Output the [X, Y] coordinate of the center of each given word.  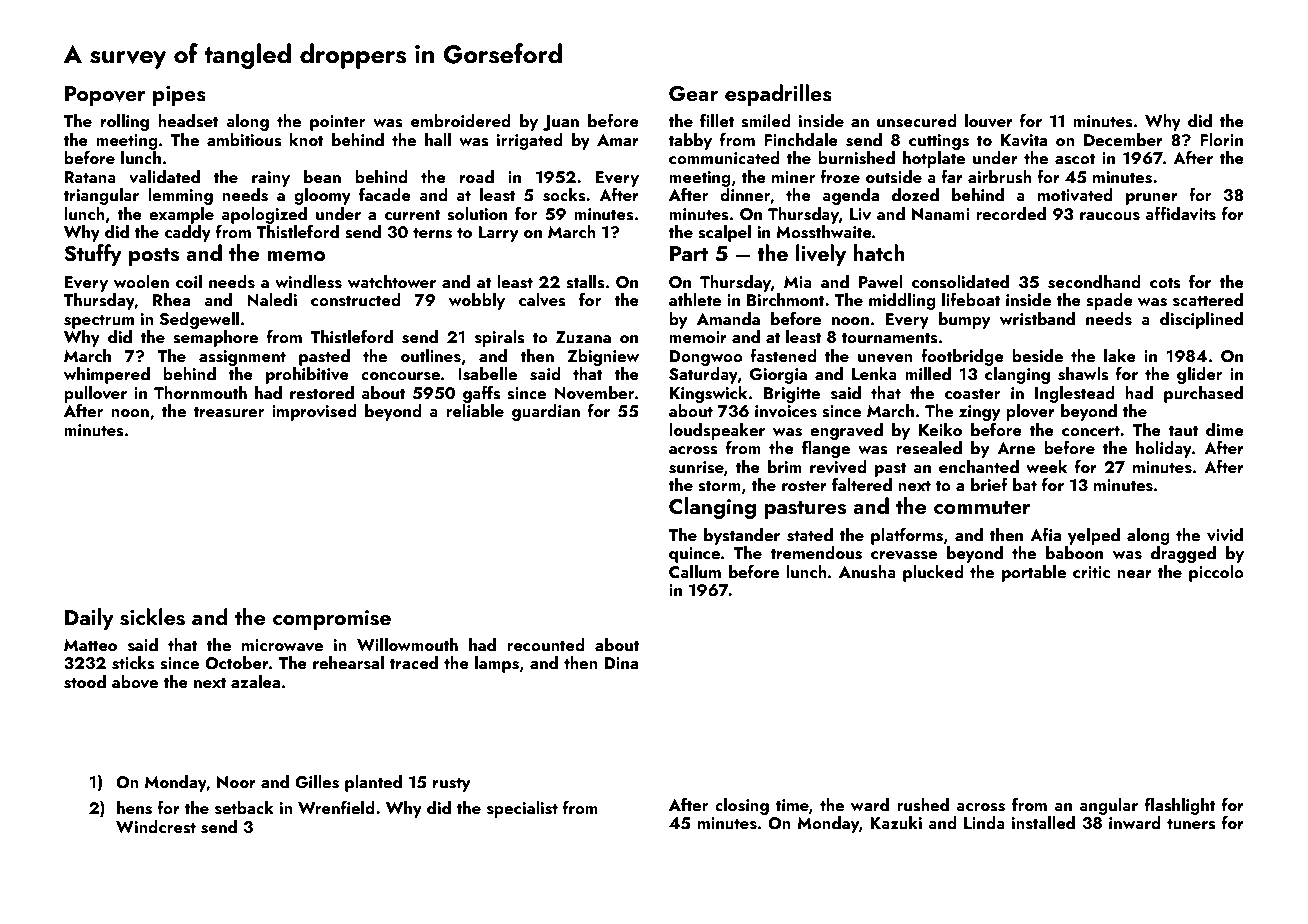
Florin [1221, 139]
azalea [255, 681]
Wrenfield [336, 807]
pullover [95, 394]
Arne [1016, 448]
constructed [356, 300]
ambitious [244, 140]
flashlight [1180, 806]
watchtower [392, 281]
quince [695, 555]
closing [742, 806]
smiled [766, 121]
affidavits [1180, 213]
